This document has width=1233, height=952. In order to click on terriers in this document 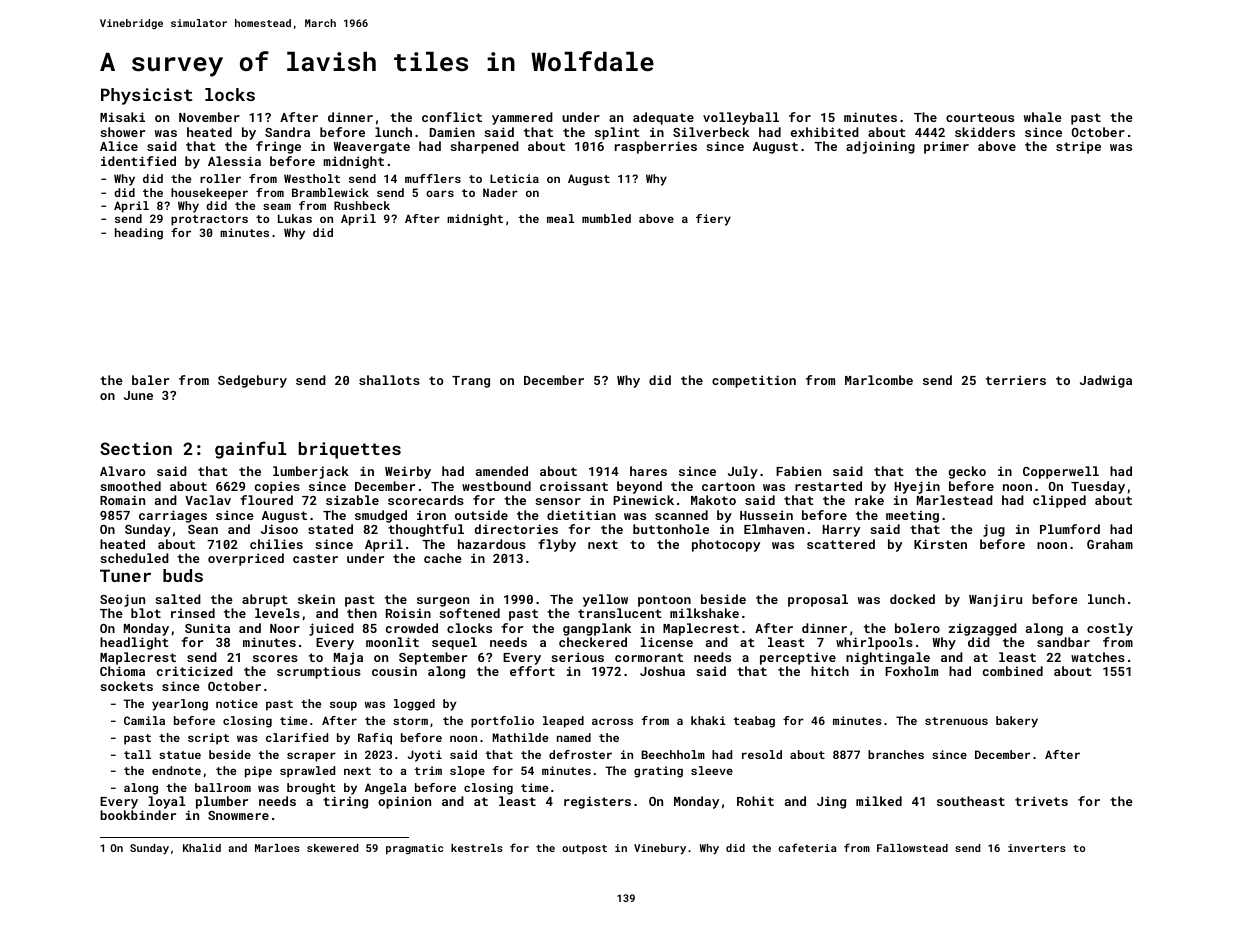, I will do `click(1016, 380)`.
